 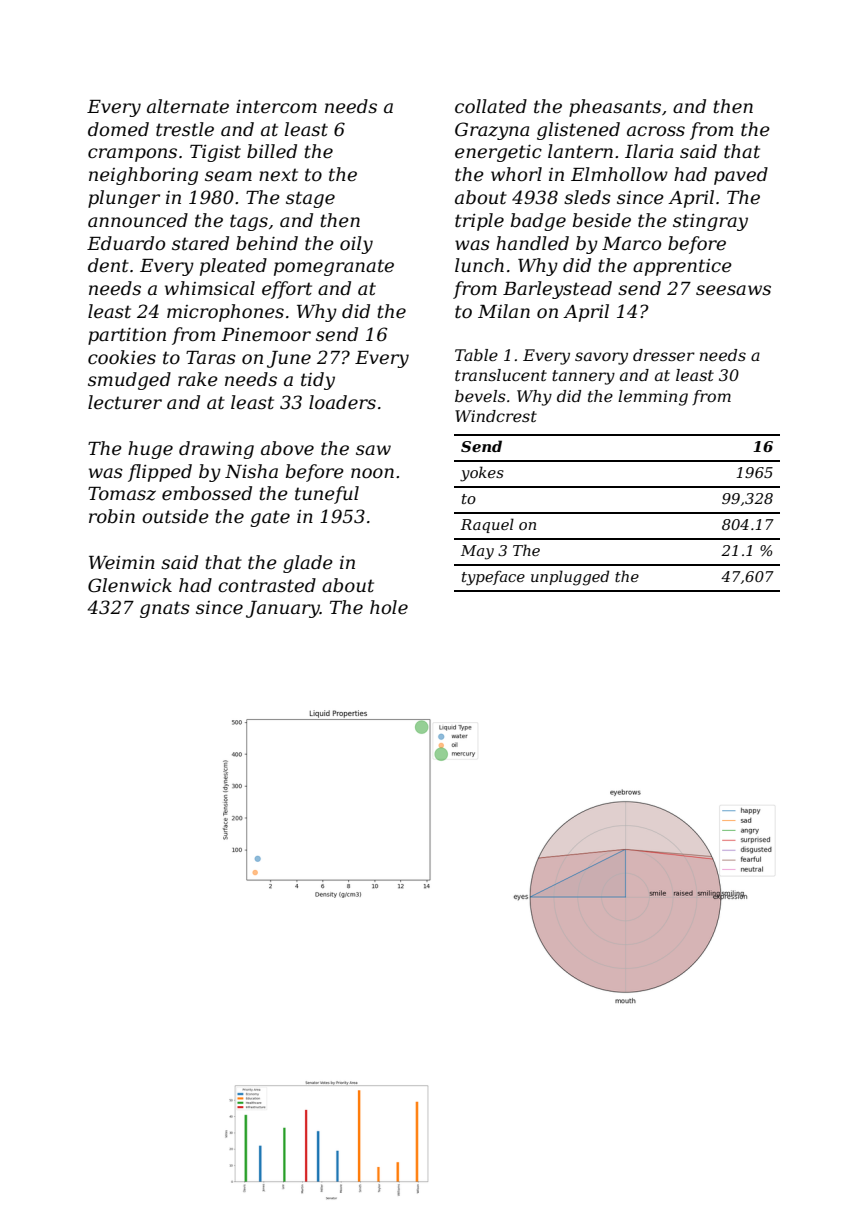 What do you see at coordinates (733, 290) in the screenshot?
I see `seesaws` at bounding box center [733, 290].
